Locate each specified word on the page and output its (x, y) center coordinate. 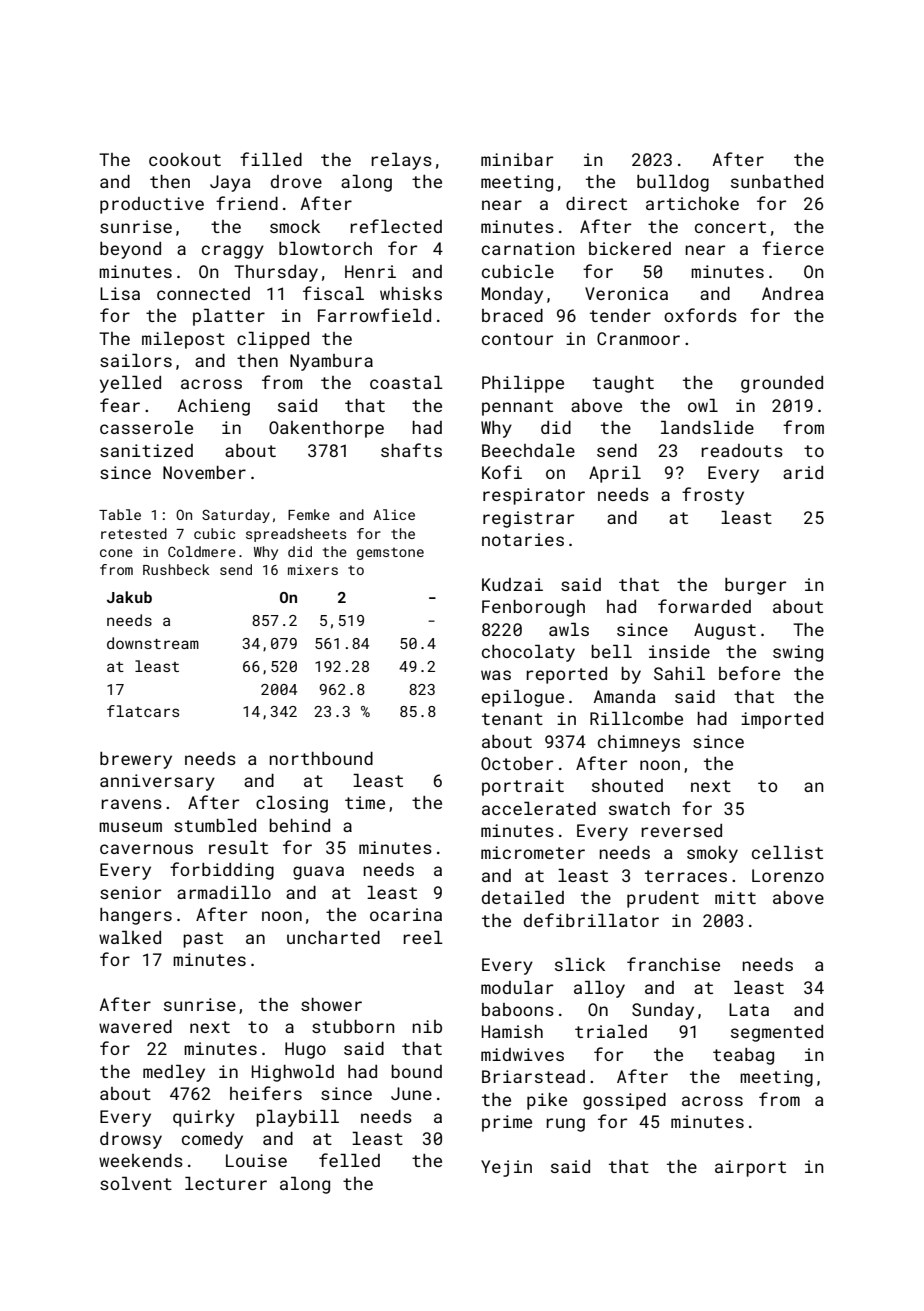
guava (318, 873)
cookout (185, 159)
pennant (517, 408)
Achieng (214, 407)
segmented (777, 1033)
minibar (517, 159)
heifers (266, 1093)
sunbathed (777, 181)
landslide (707, 427)
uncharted (333, 937)
